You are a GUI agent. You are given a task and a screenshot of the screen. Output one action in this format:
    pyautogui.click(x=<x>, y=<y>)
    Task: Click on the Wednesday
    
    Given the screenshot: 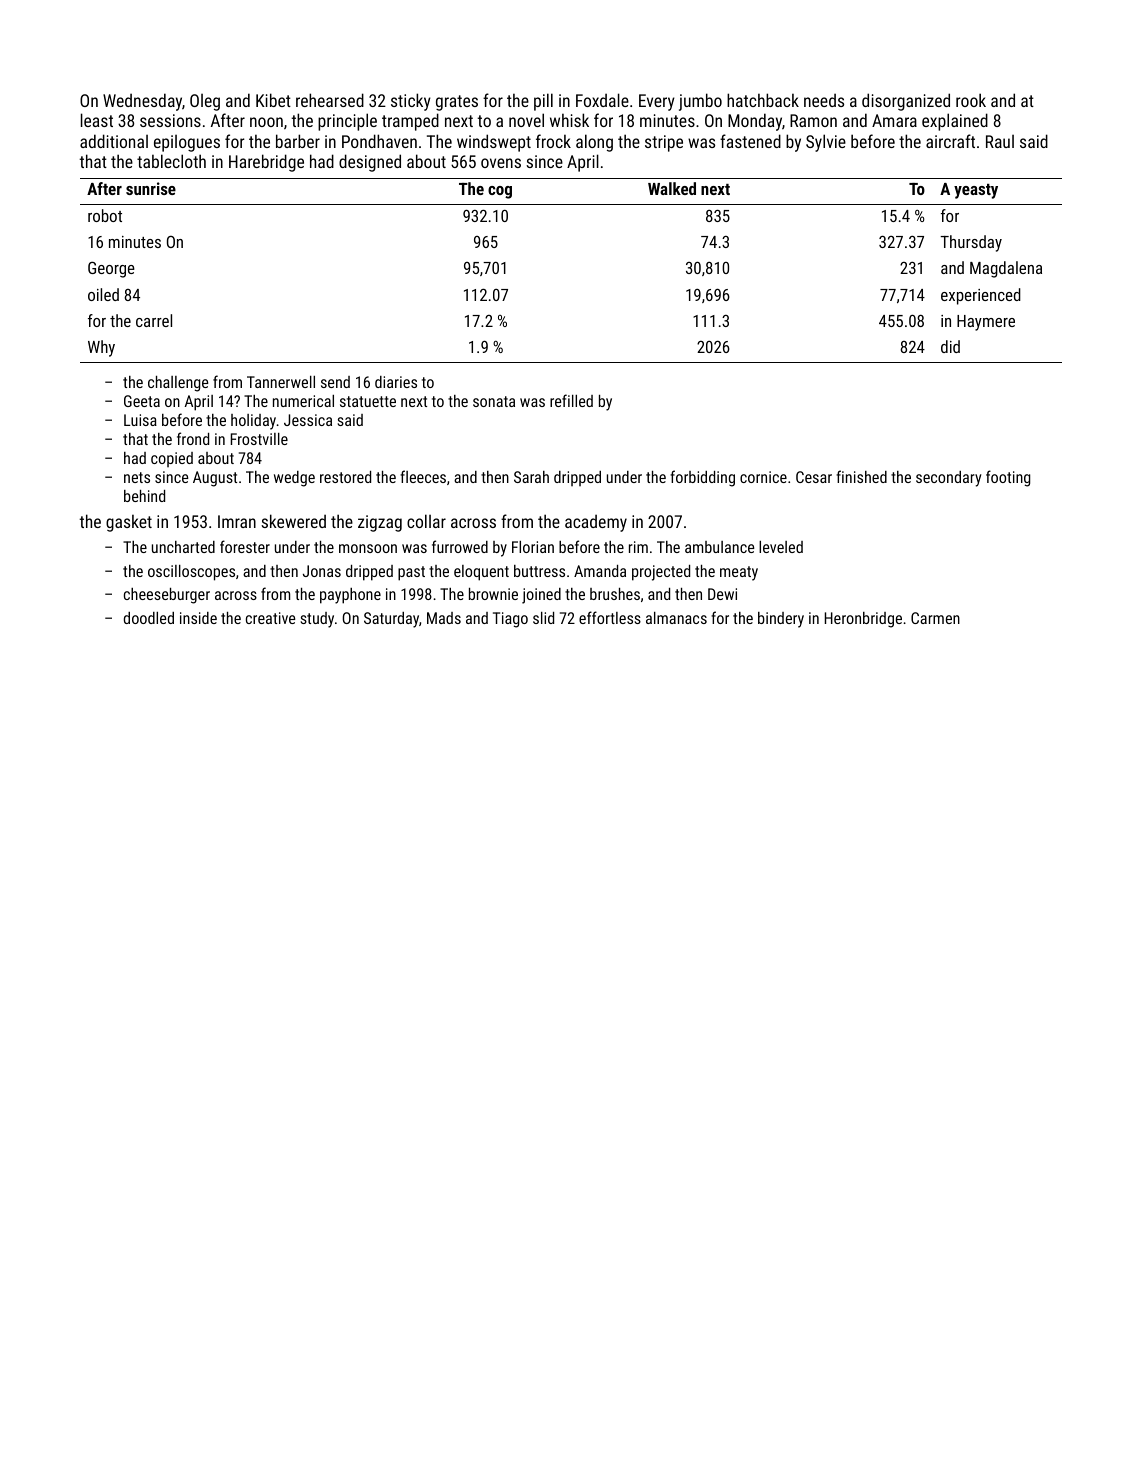 What is the action you would take?
    pyautogui.click(x=142, y=102)
